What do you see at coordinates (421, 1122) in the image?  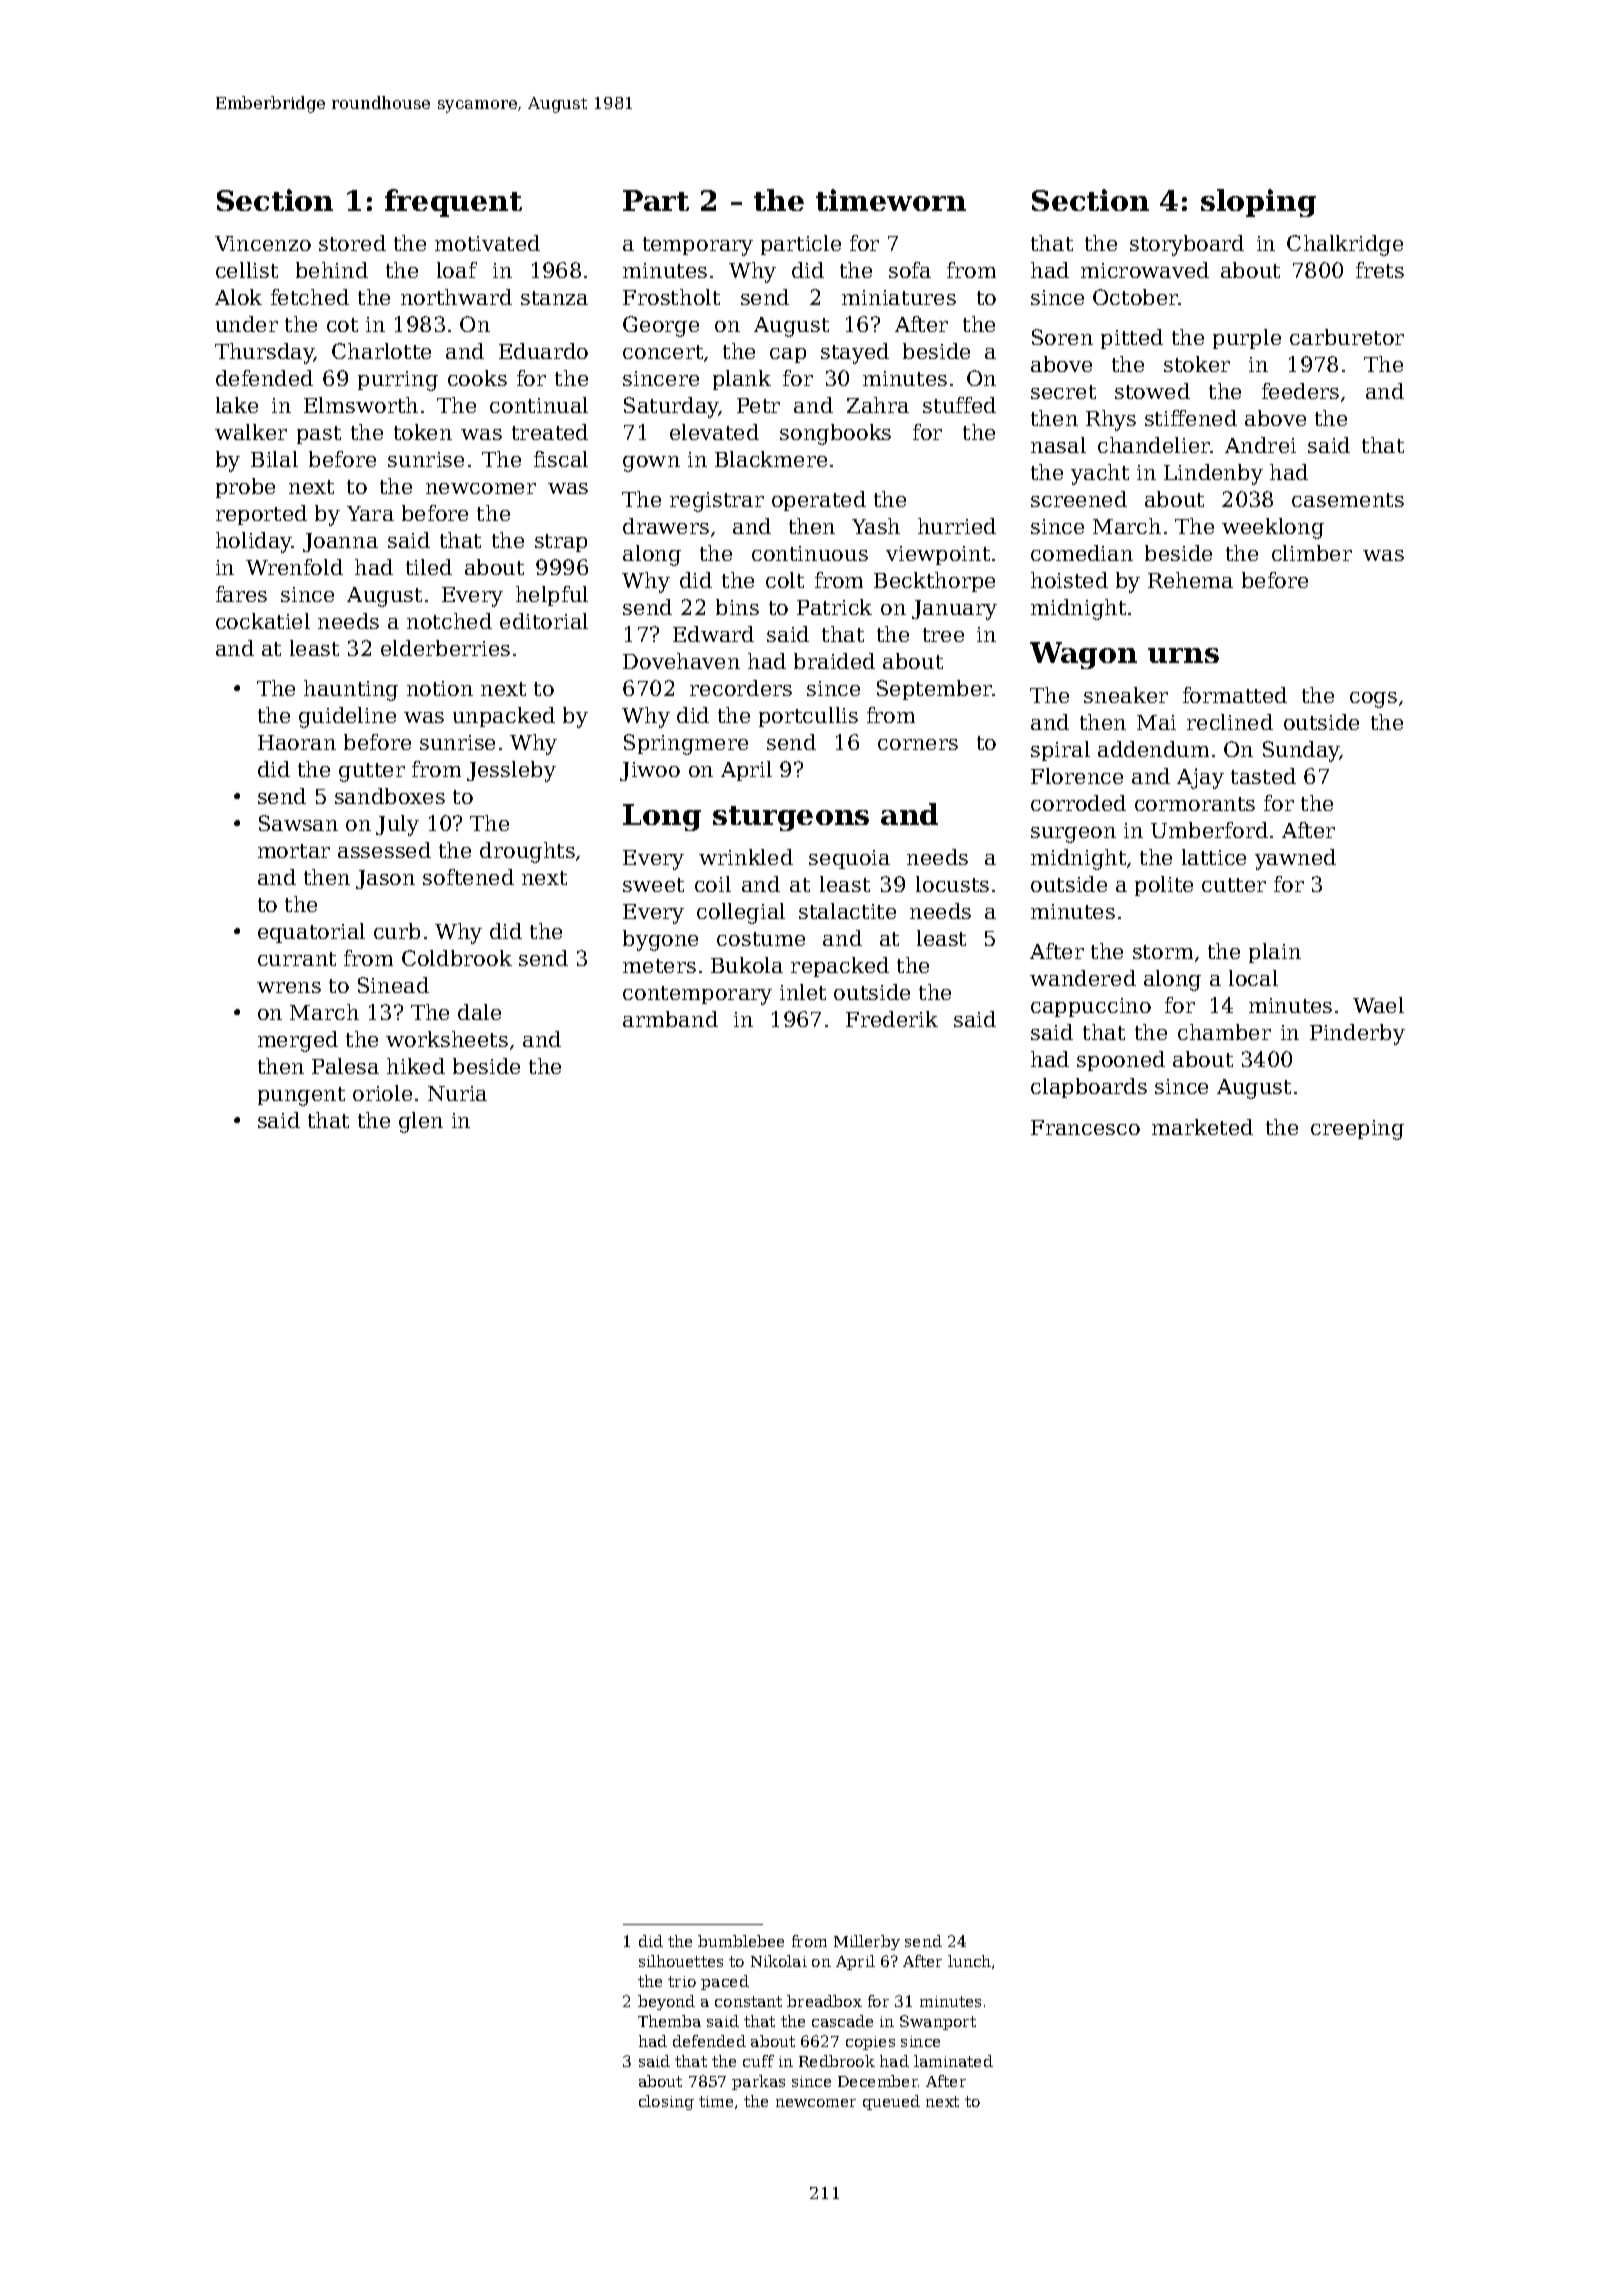 I see `glen` at bounding box center [421, 1122].
